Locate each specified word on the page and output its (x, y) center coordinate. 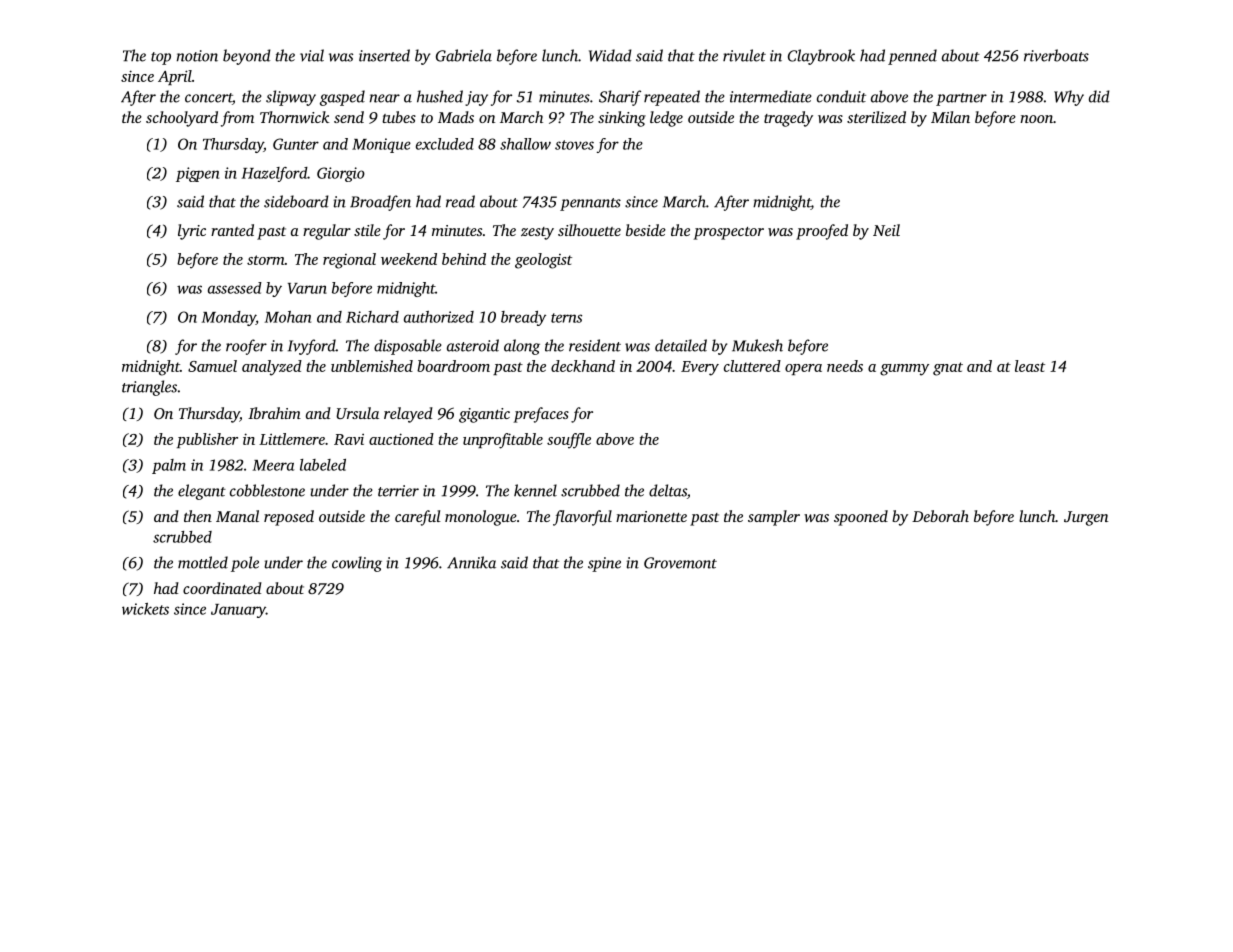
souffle (569, 441)
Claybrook (821, 57)
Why (1069, 98)
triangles (149, 388)
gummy (904, 370)
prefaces (541, 415)
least (1030, 366)
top (161, 58)
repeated (672, 98)
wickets (145, 609)
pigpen (197, 174)
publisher (207, 440)
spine (604, 564)
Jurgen (1086, 518)
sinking (622, 119)
